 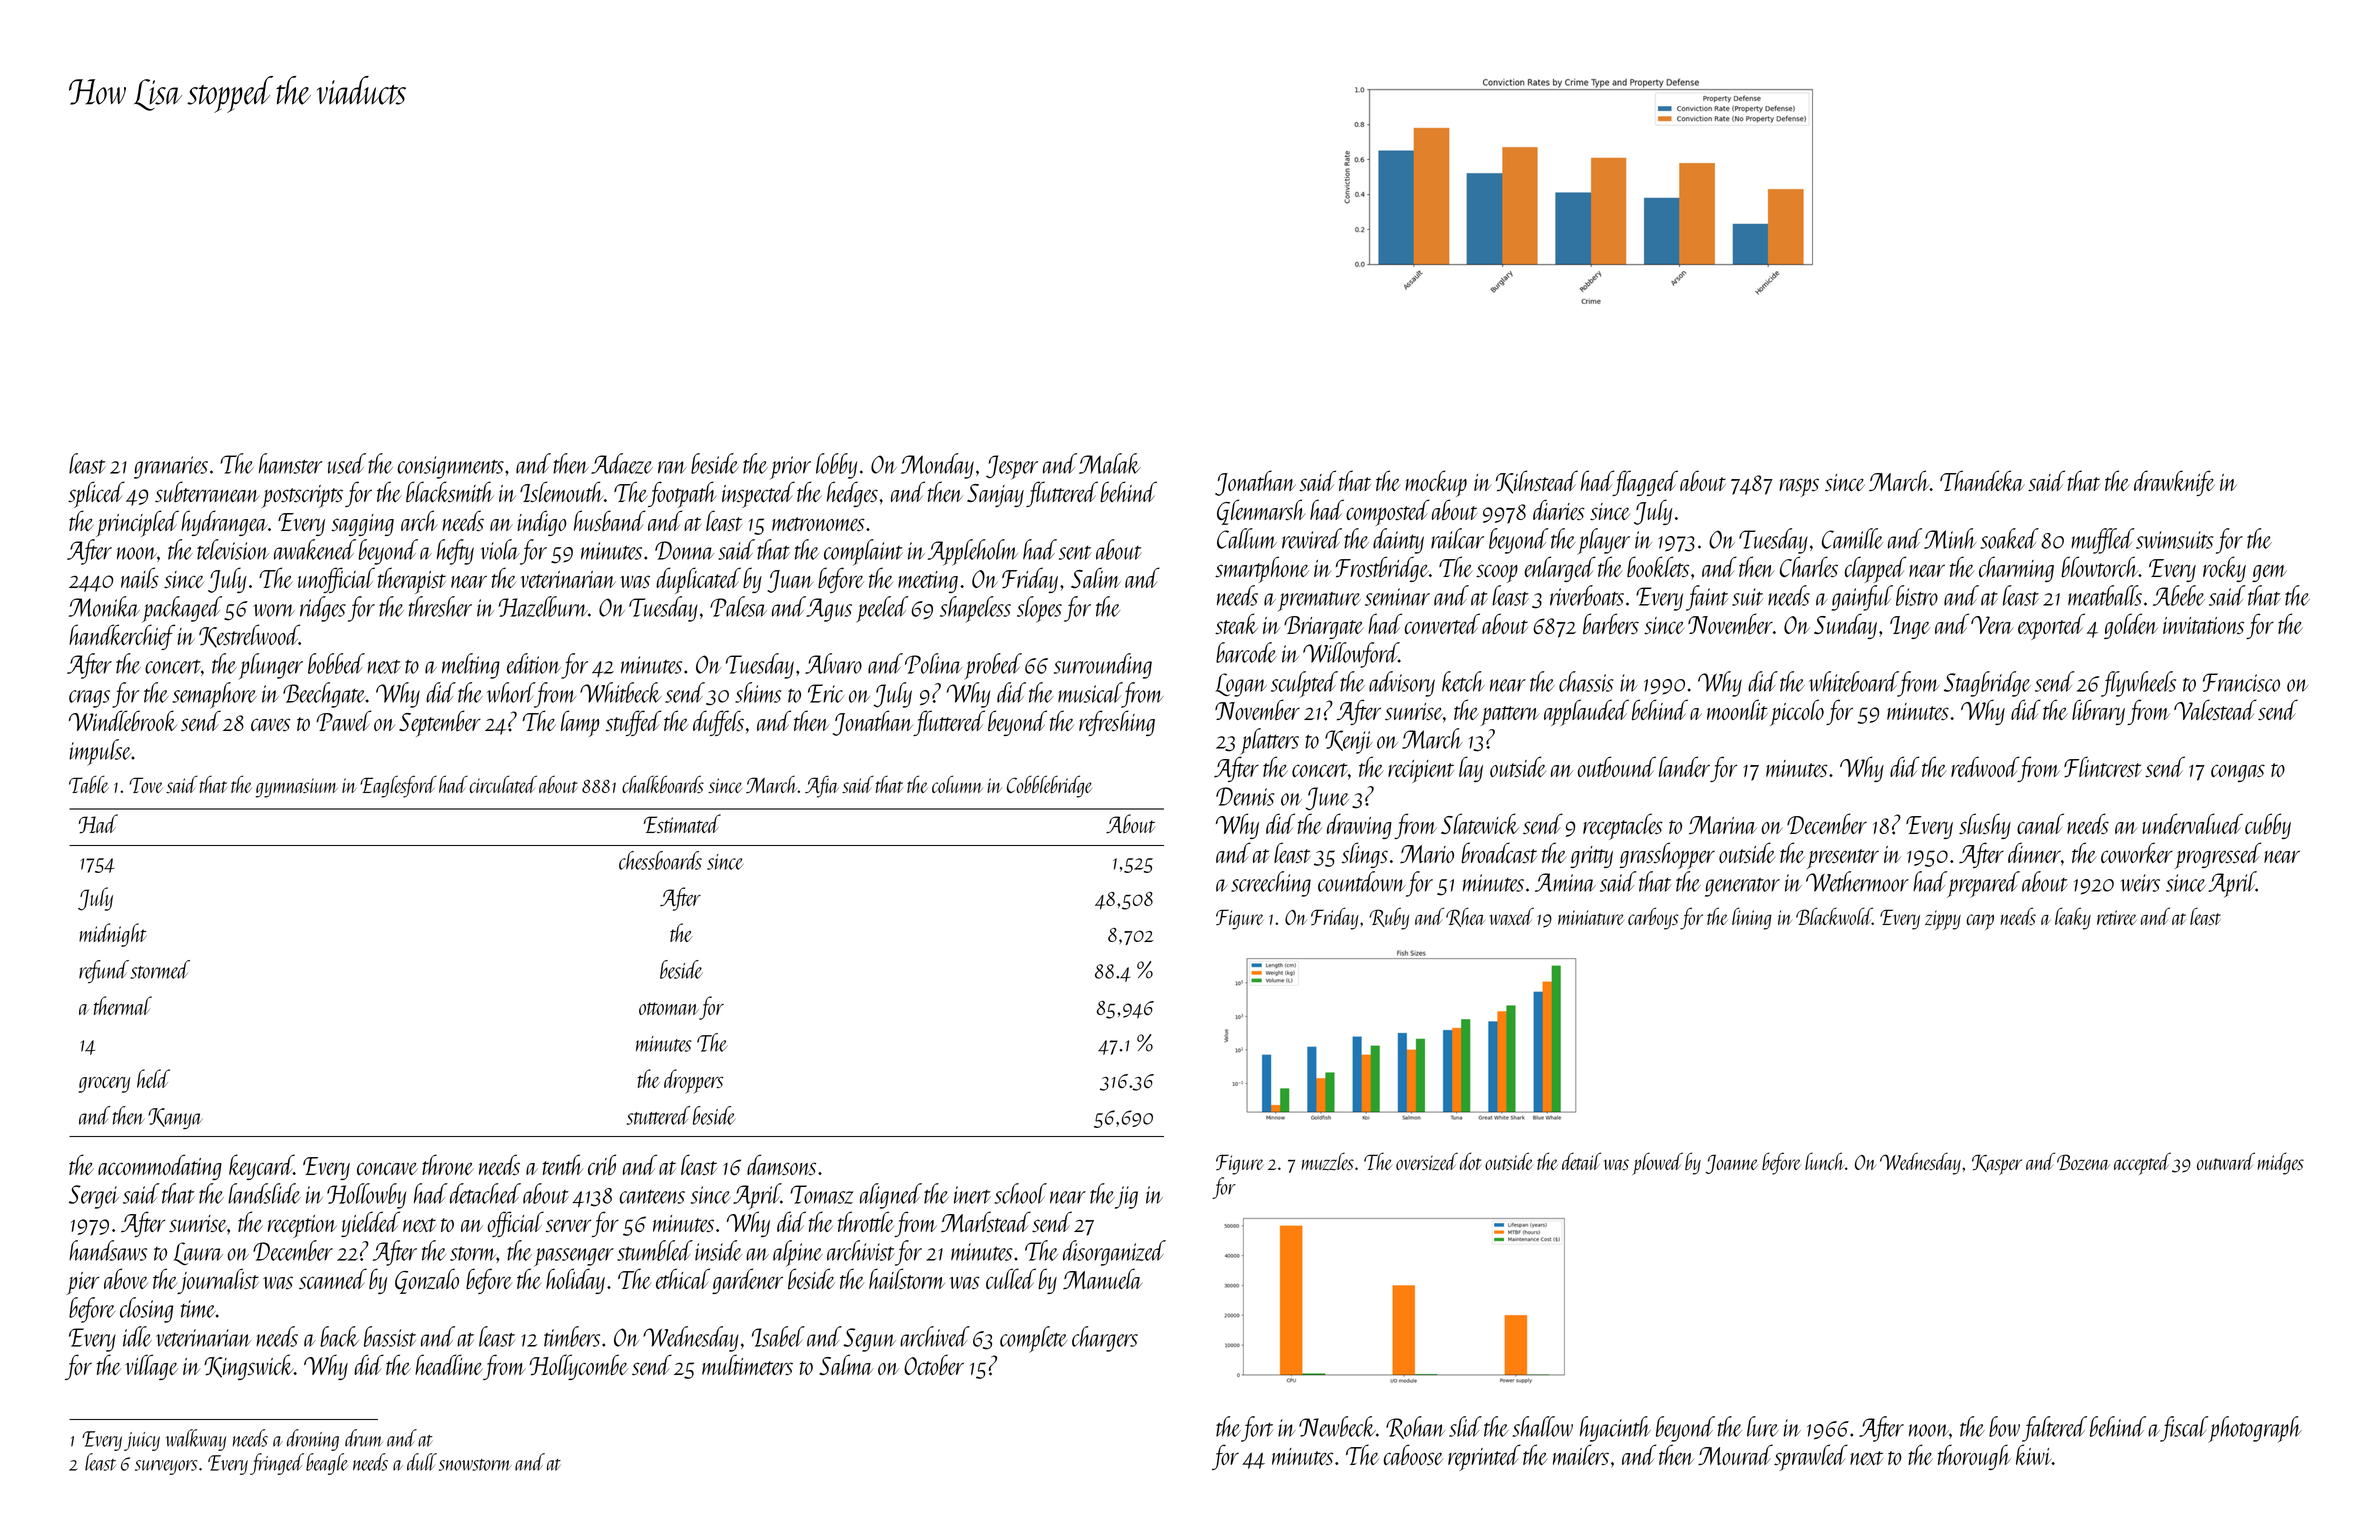 I want to click on screeching, so click(x=1271, y=884).
